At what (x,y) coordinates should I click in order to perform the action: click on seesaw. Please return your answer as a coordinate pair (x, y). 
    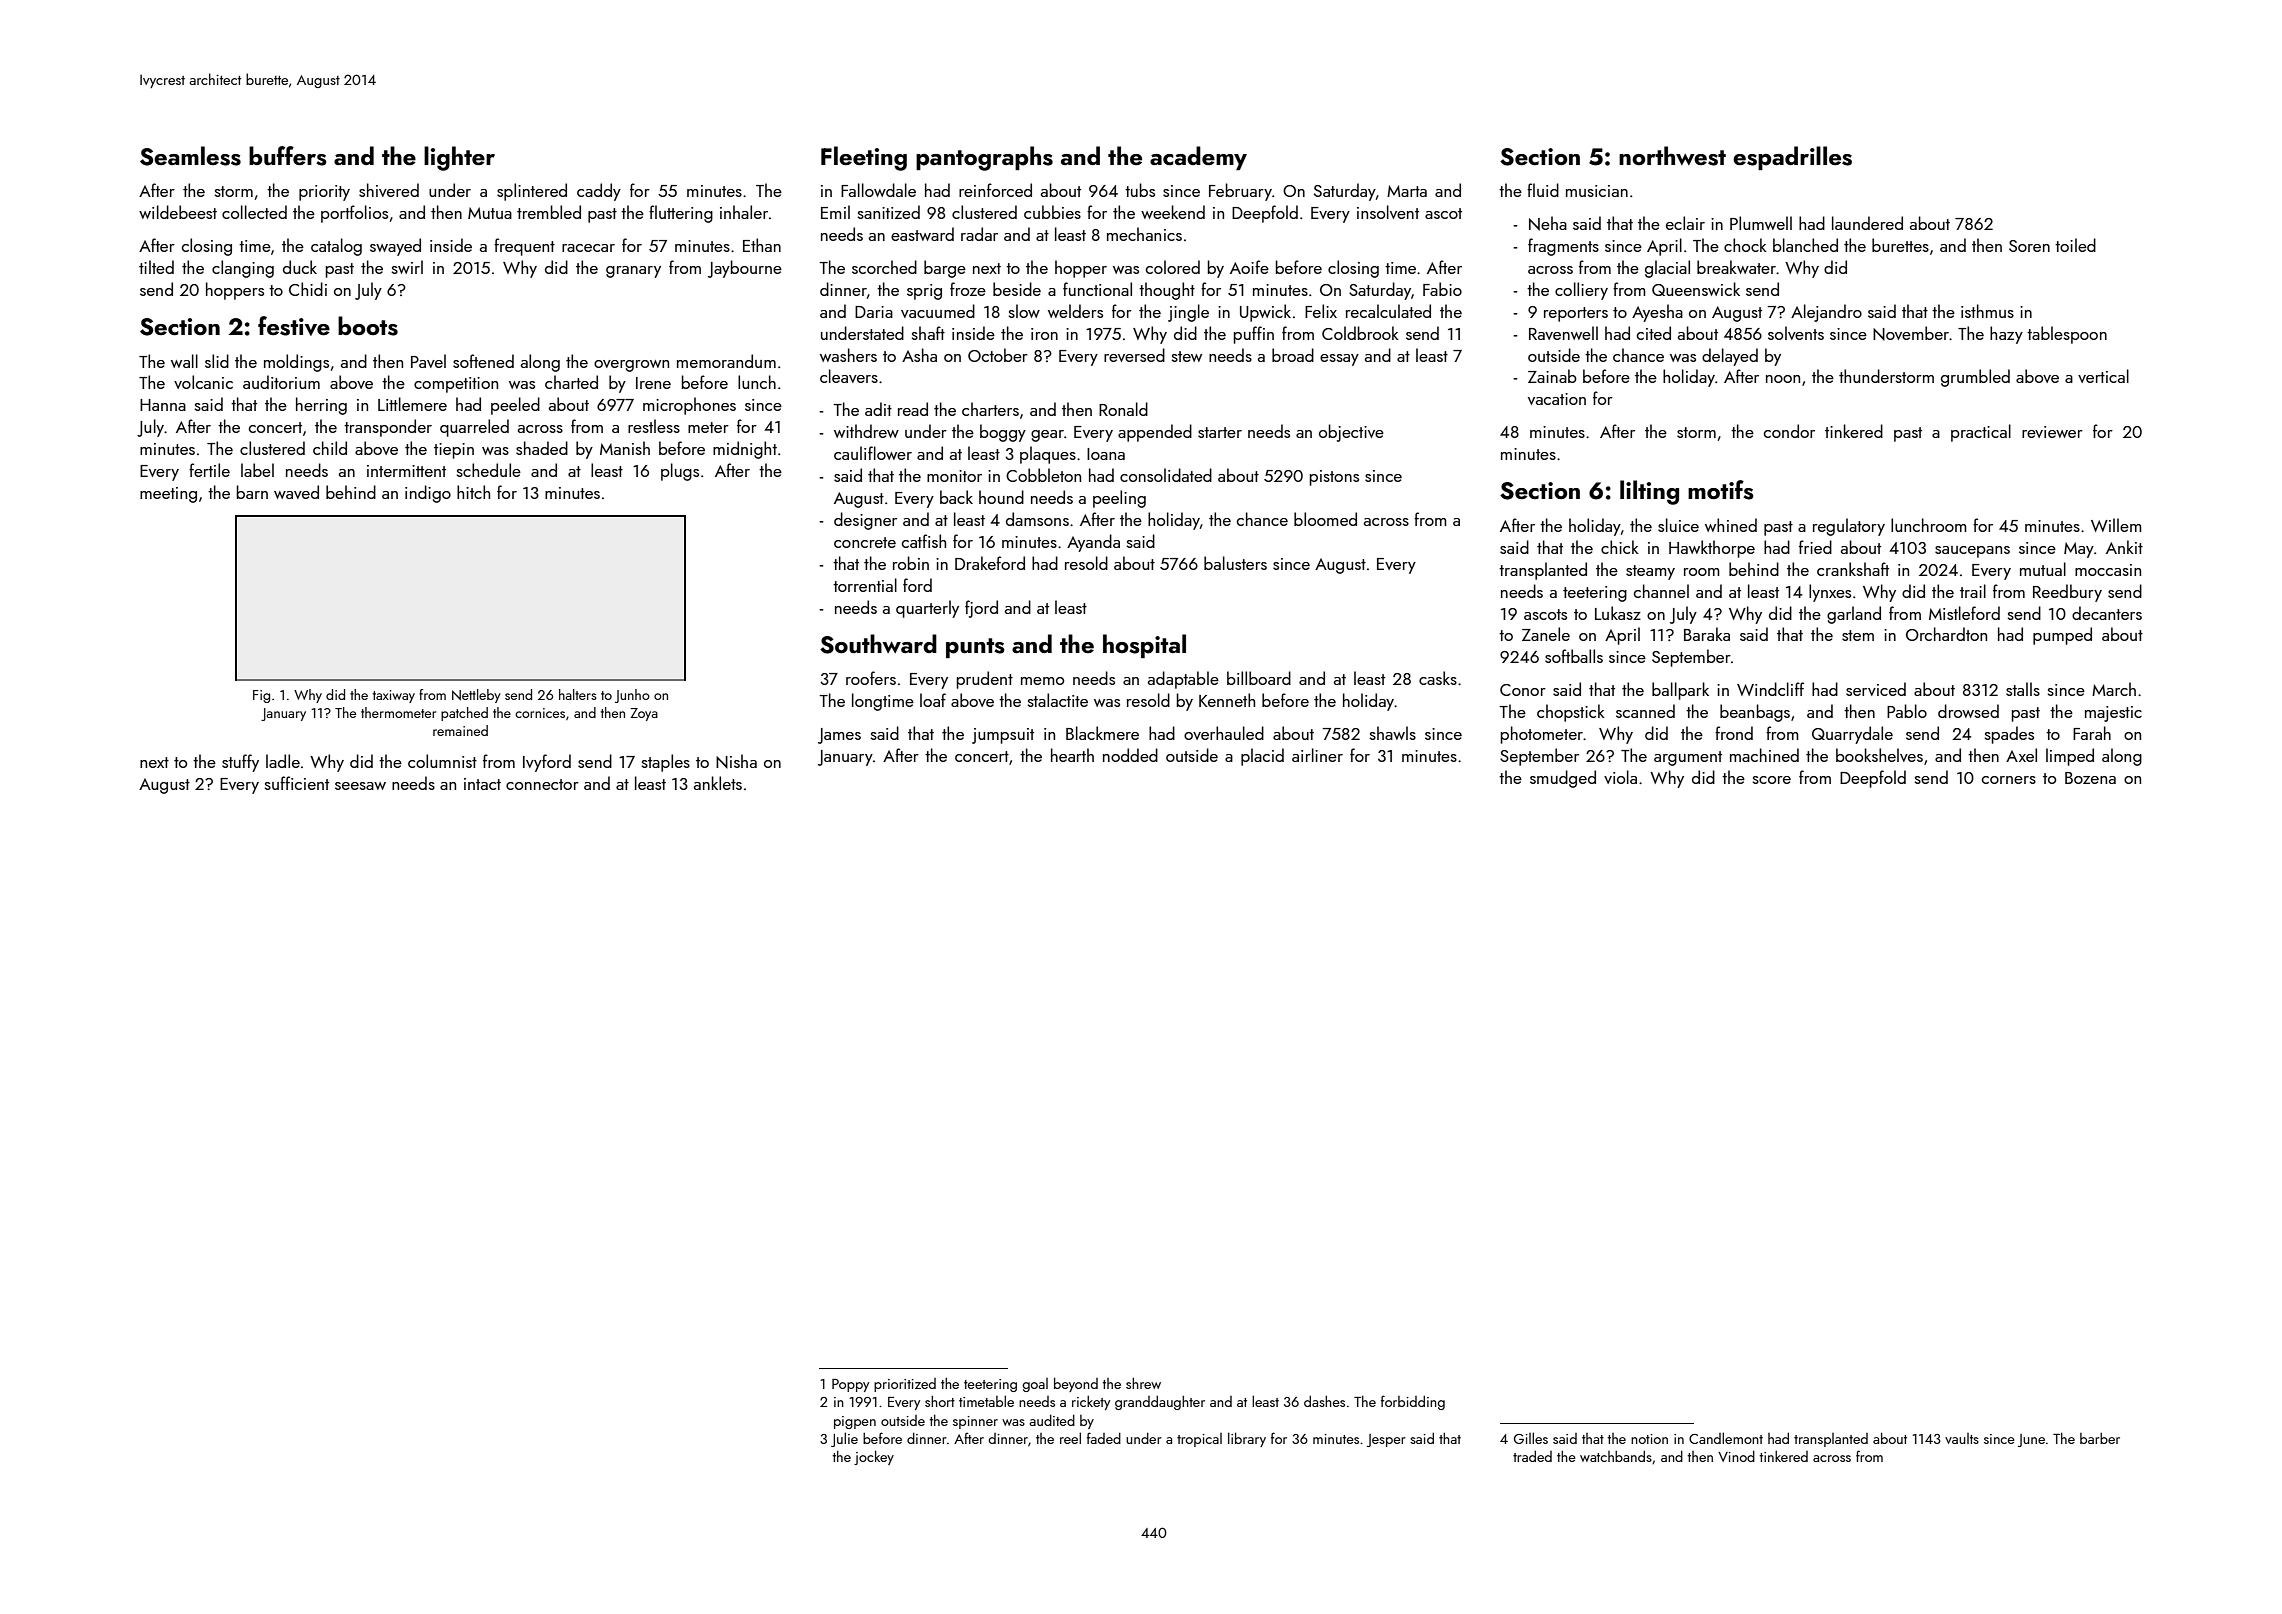
    Looking at the image, I should click on (360, 786).
